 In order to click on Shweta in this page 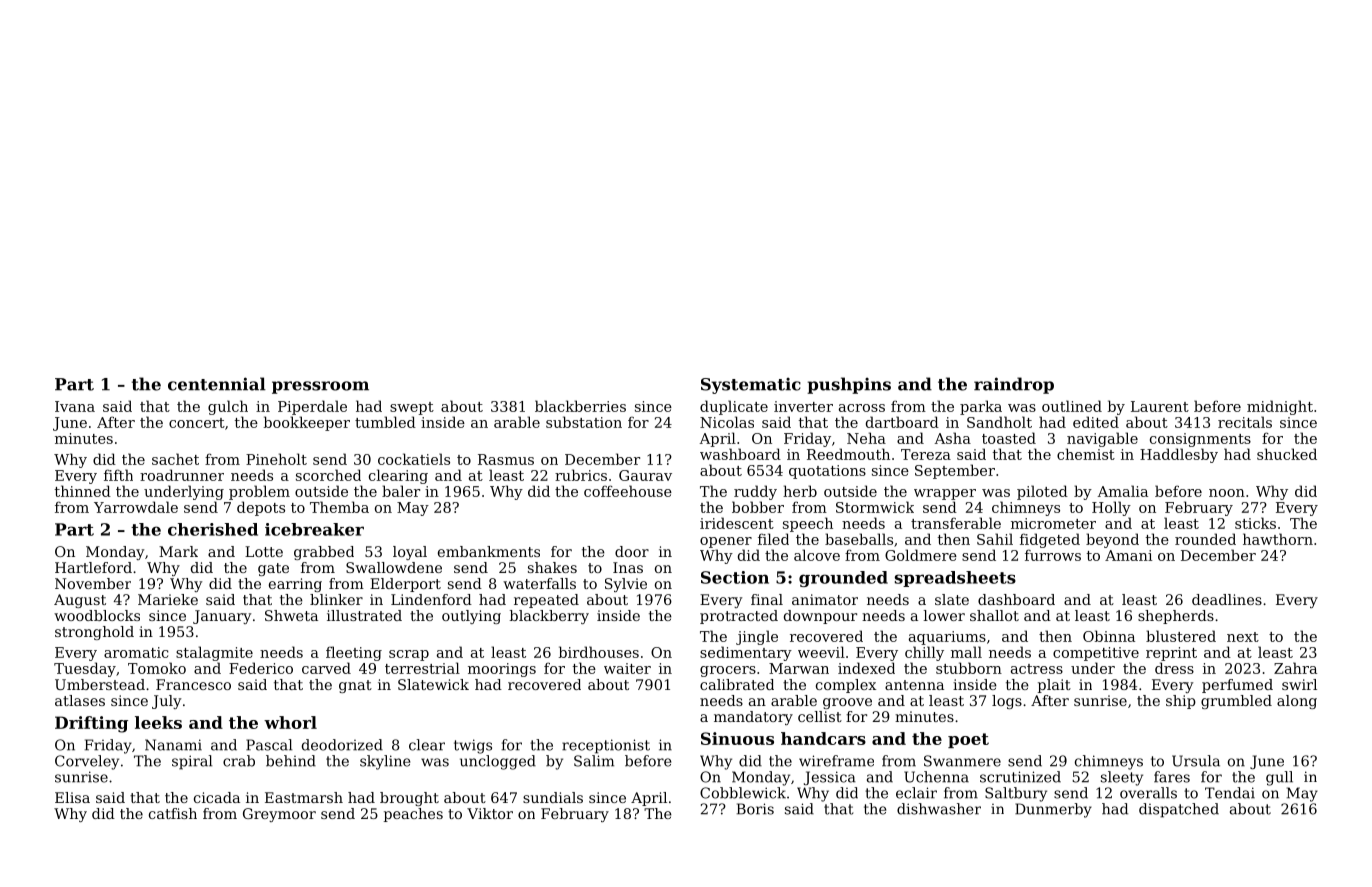, I will do `click(291, 615)`.
